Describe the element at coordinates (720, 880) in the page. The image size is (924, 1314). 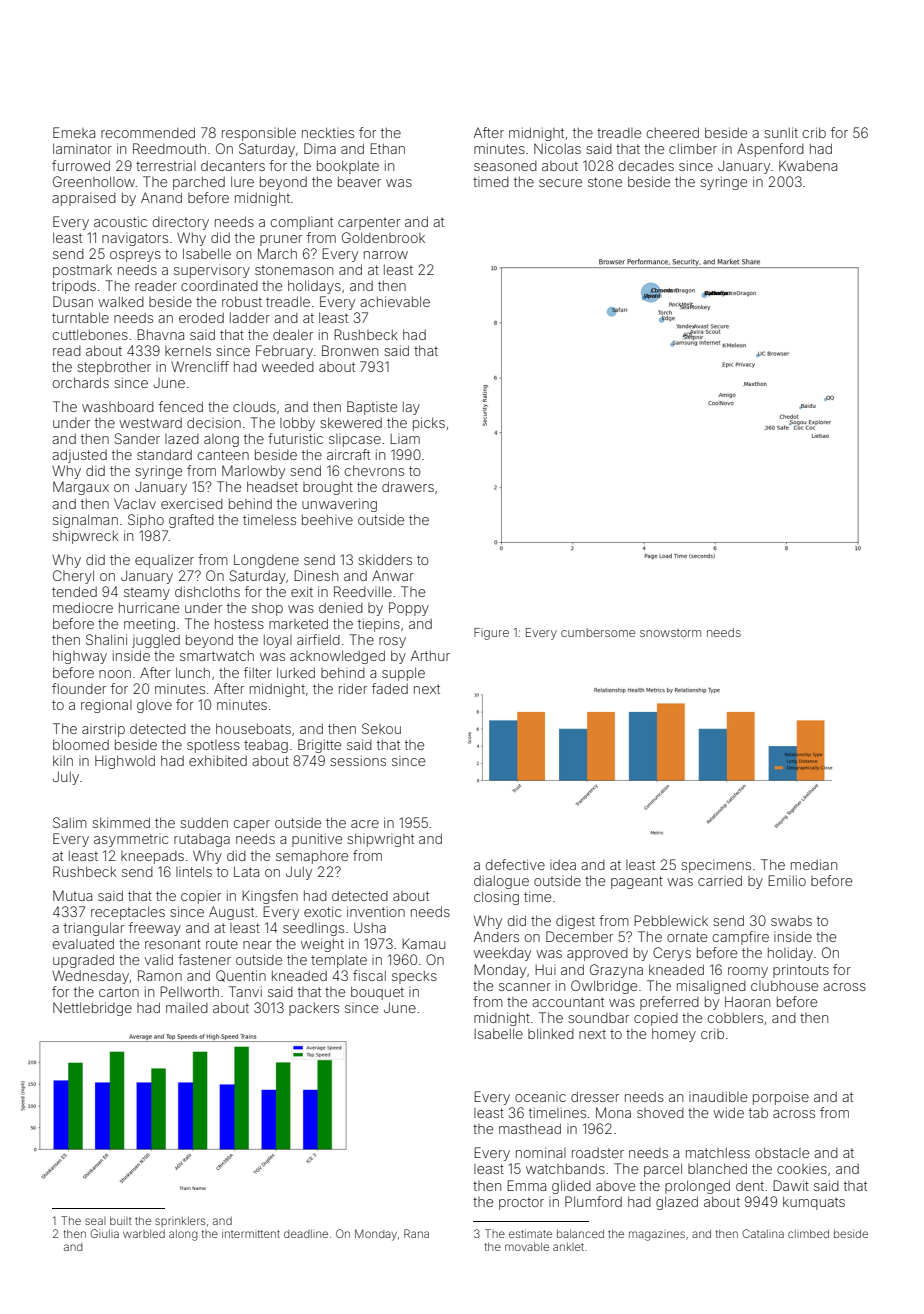
I see `carried` at that location.
